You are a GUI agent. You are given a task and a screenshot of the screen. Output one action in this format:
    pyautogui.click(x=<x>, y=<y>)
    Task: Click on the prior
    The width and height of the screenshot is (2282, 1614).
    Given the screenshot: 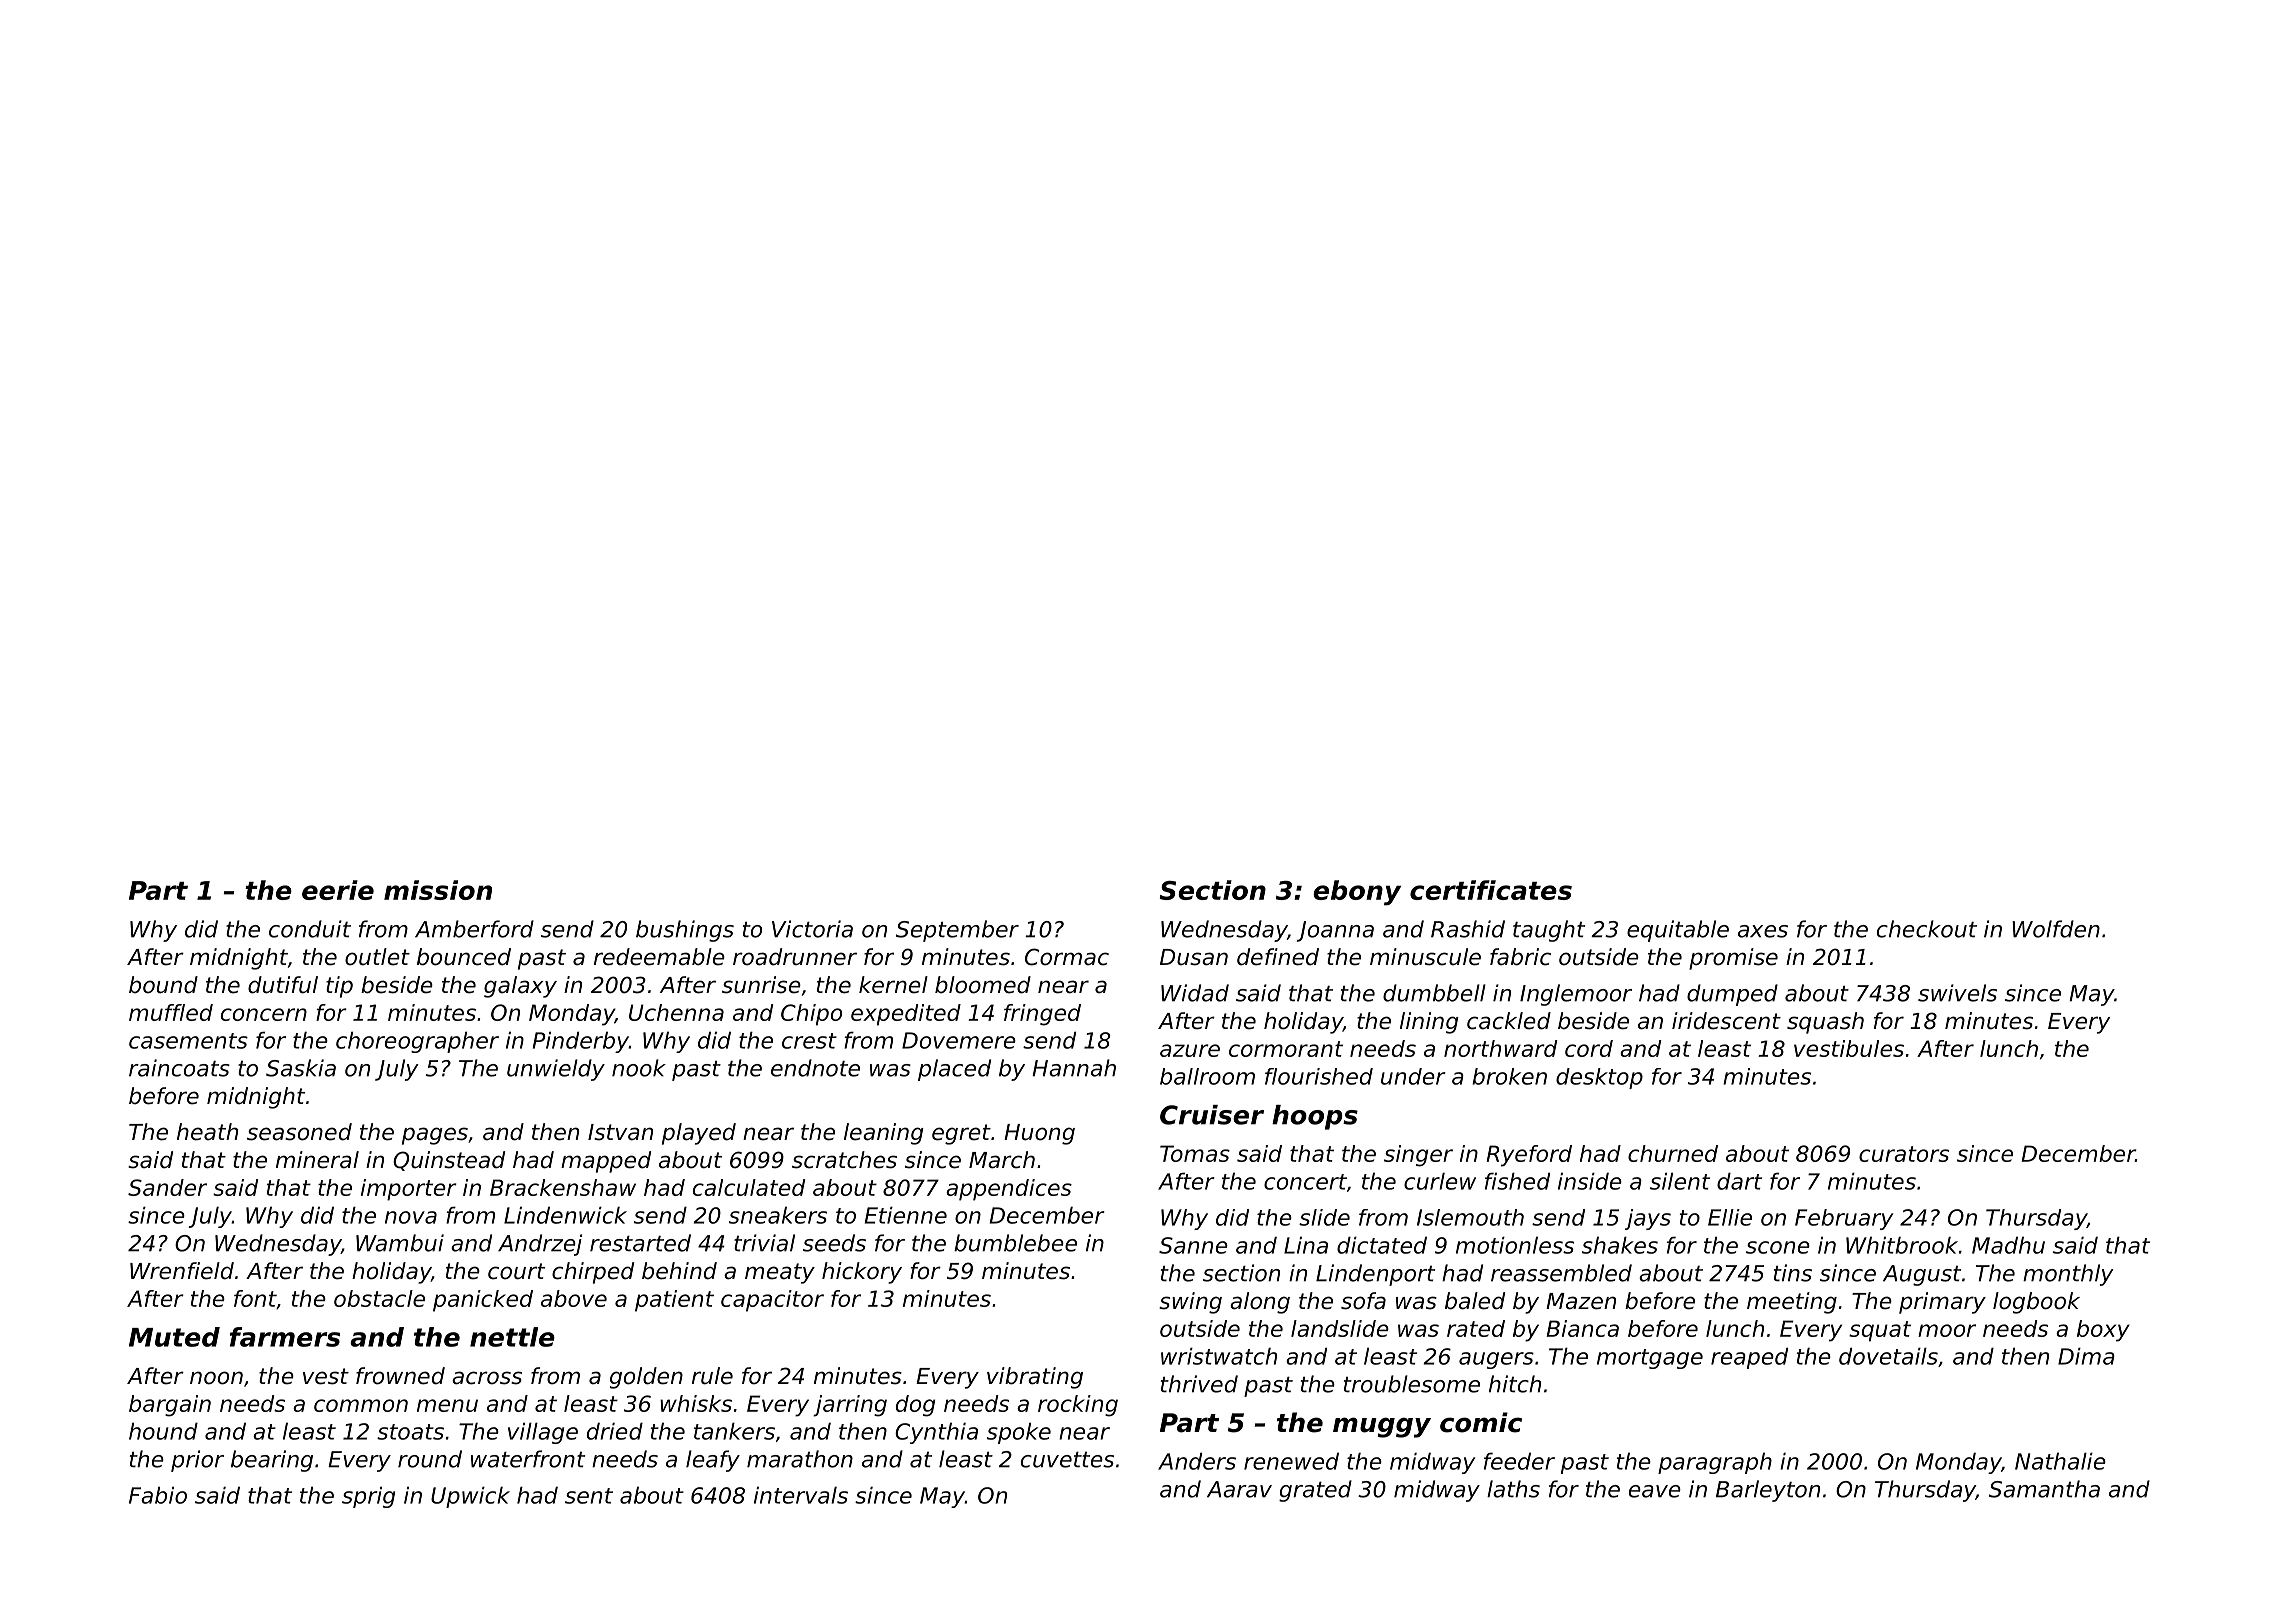 What is the action you would take?
    pyautogui.click(x=197, y=1461)
